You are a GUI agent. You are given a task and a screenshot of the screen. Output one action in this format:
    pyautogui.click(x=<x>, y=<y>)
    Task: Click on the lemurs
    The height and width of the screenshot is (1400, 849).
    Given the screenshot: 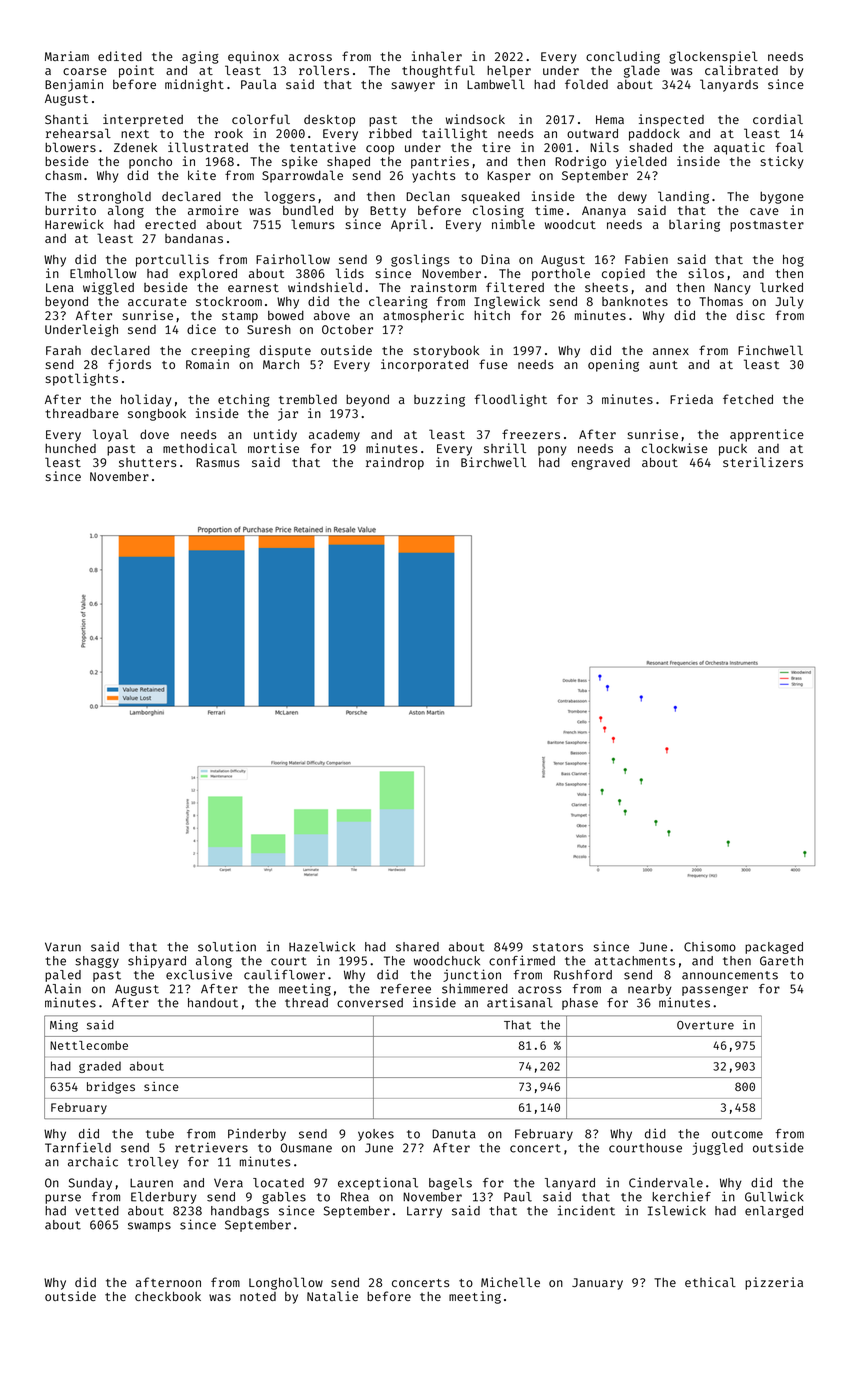 What is the action you would take?
    pyautogui.click(x=312, y=224)
